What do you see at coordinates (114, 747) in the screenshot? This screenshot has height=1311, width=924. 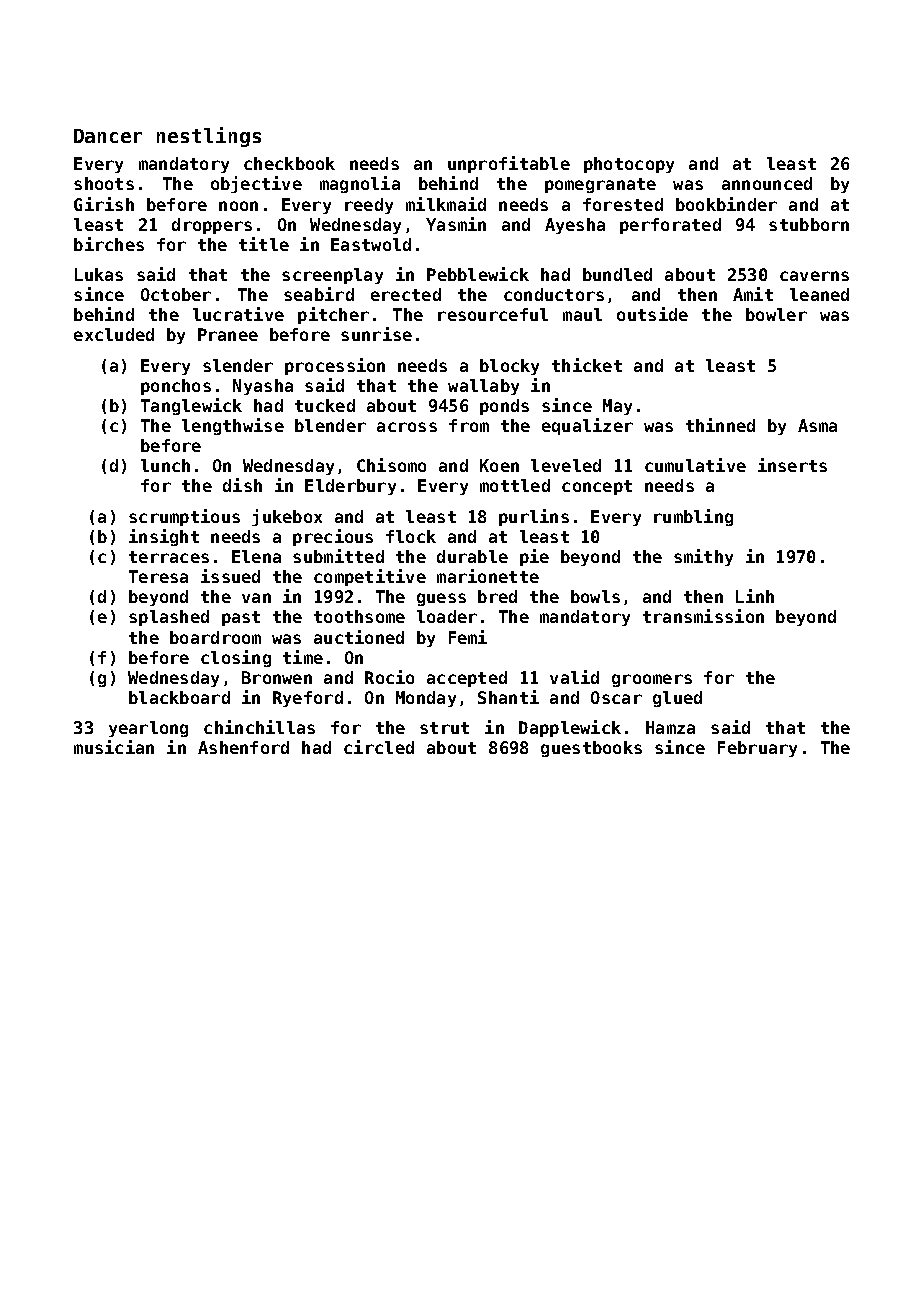 I see `musician` at bounding box center [114, 747].
